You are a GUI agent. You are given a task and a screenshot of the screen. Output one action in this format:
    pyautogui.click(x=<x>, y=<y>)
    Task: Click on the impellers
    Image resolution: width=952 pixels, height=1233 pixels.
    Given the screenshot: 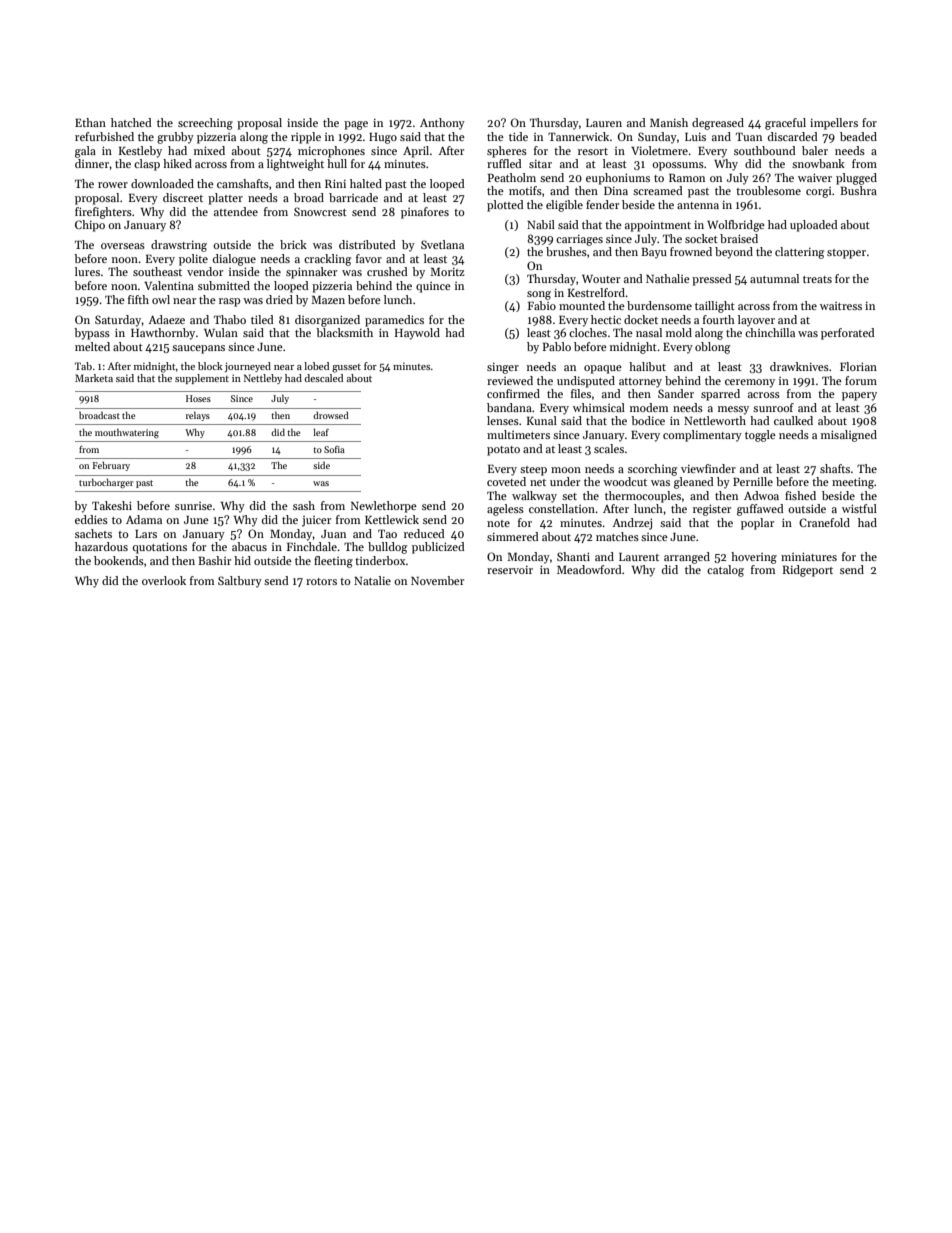 What is the action you would take?
    pyautogui.click(x=834, y=124)
